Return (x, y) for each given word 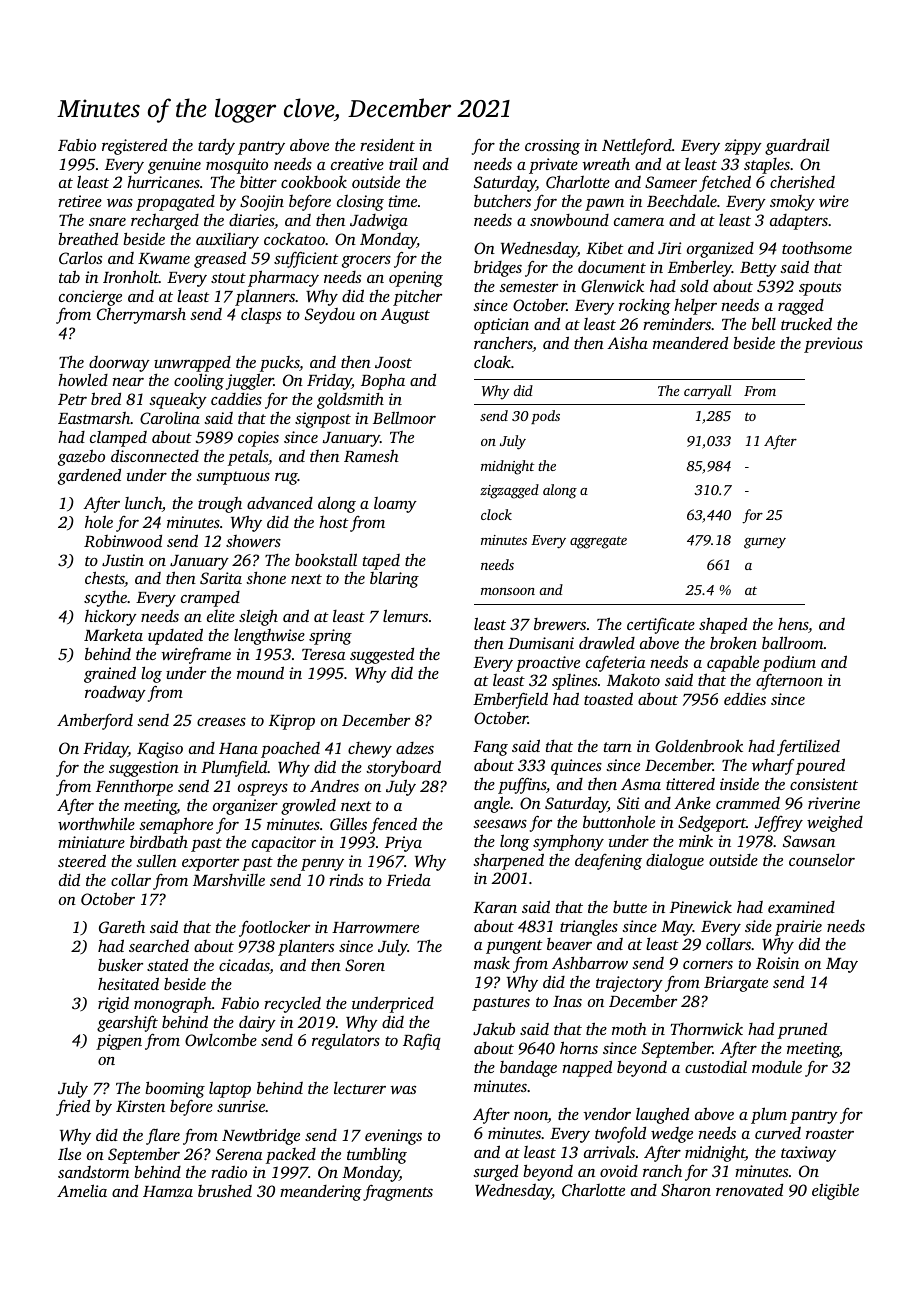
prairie (798, 928)
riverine (834, 803)
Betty (758, 269)
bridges (498, 269)
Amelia (82, 1190)
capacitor (284, 844)
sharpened (508, 861)
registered (134, 146)
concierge (90, 298)
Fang (490, 748)
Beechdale (682, 201)
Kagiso (160, 750)
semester (528, 287)
